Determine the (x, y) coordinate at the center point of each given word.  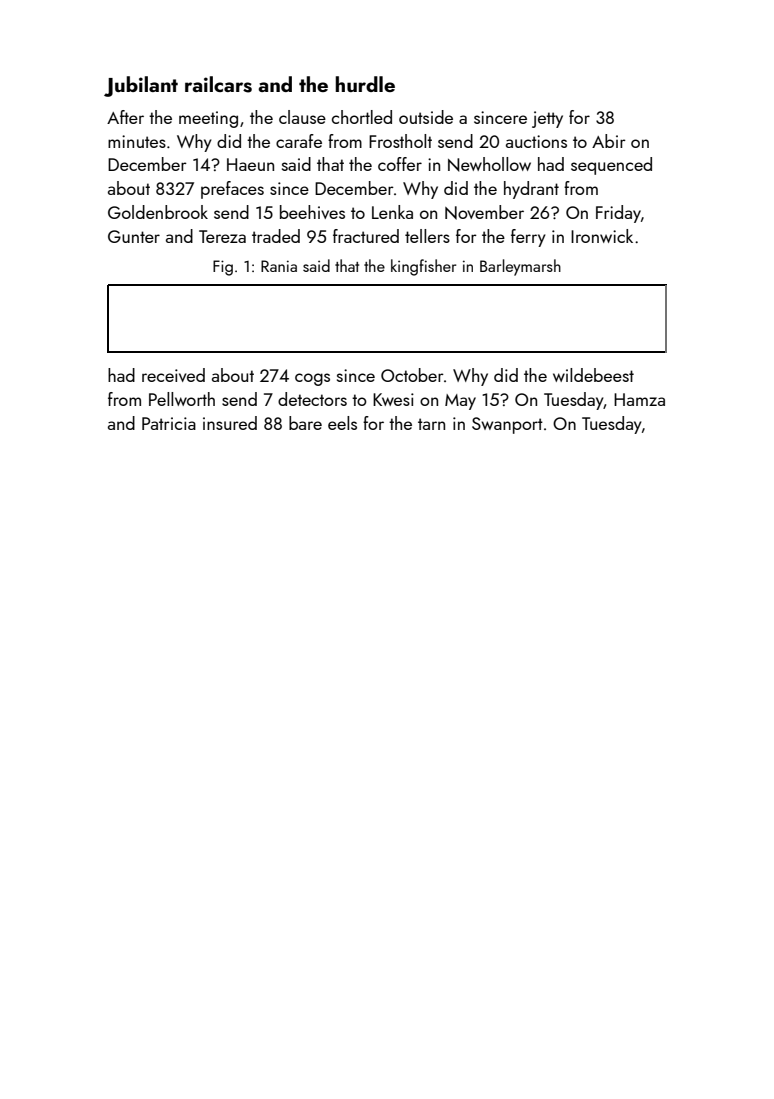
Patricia (169, 423)
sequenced (611, 166)
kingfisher (423, 267)
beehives (312, 212)
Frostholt (400, 141)
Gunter (134, 236)
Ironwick (602, 236)
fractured (366, 236)
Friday (618, 214)
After (125, 117)
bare (305, 423)
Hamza (639, 399)
